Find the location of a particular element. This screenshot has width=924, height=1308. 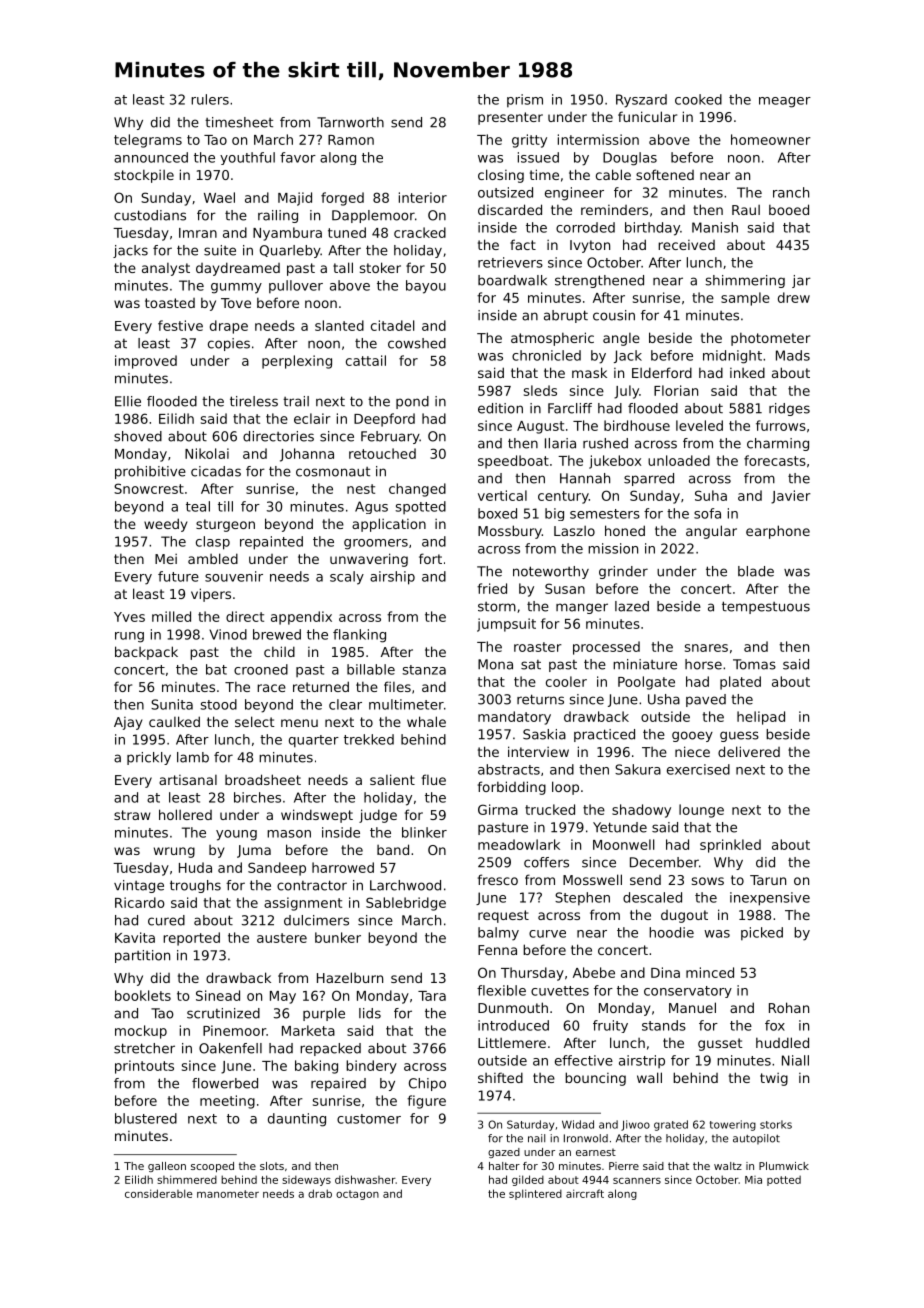

interior is located at coordinates (423, 197).
